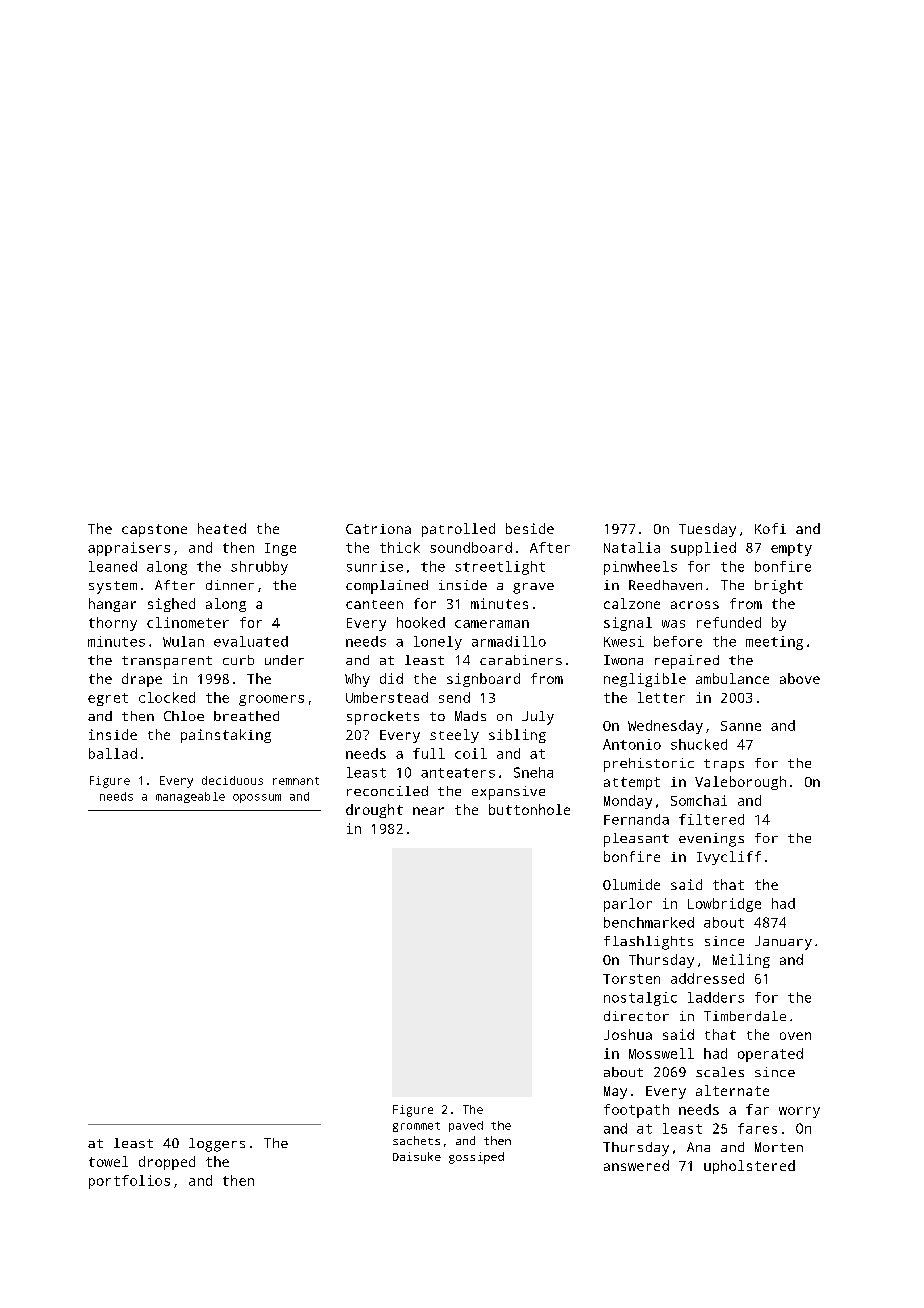 The width and height of the image is (924, 1308). What do you see at coordinates (774, 643) in the image?
I see `meeting` at bounding box center [774, 643].
